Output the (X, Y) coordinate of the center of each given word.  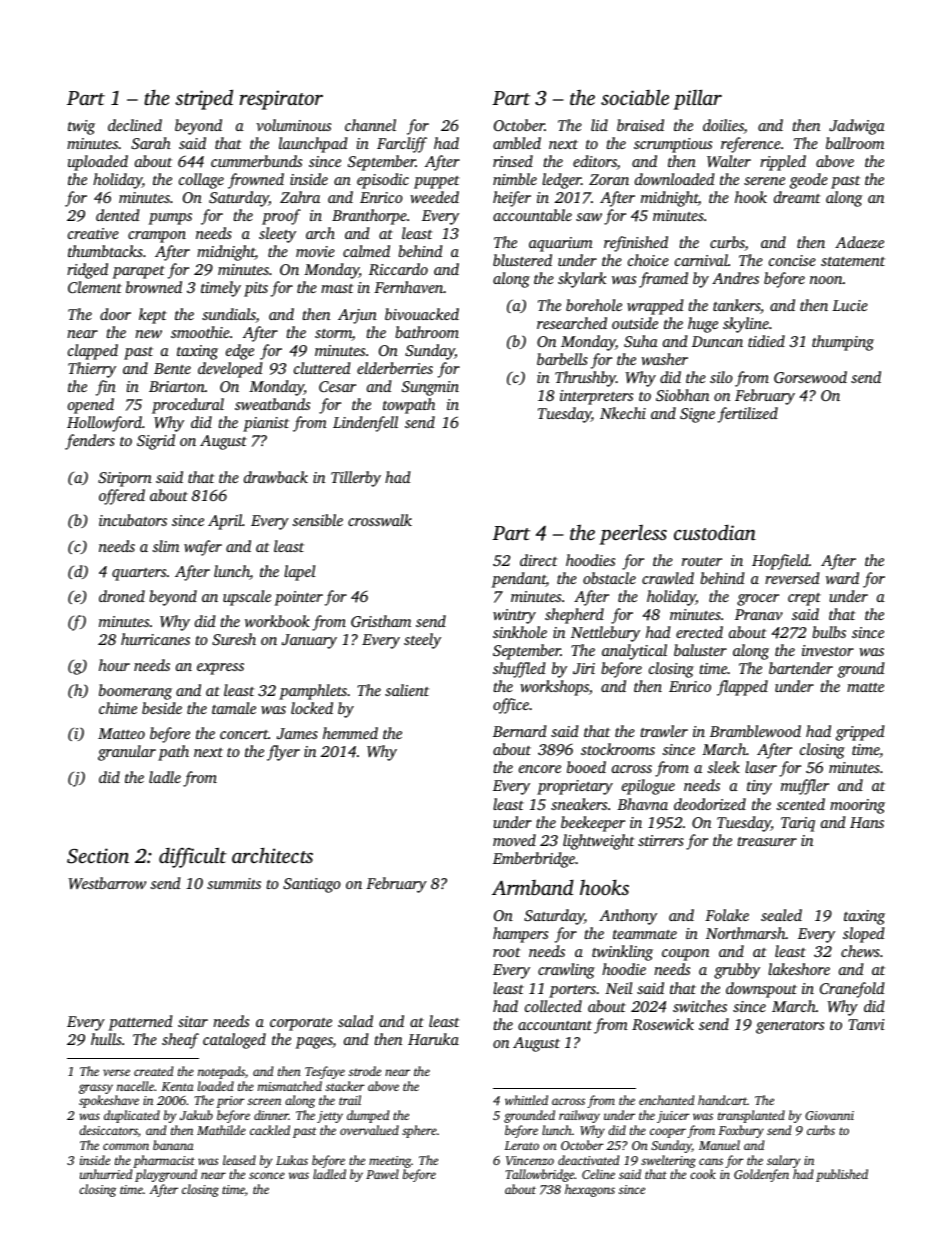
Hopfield (780, 562)
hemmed (350, 733)
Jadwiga (857, 127)
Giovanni (829, 1115)
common (126, 1146)
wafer (203, 548)
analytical (634, 652)
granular (127, 753)
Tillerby (356, 479)
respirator (281, 100)
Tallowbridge (539, 1175)
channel (370, 125)
